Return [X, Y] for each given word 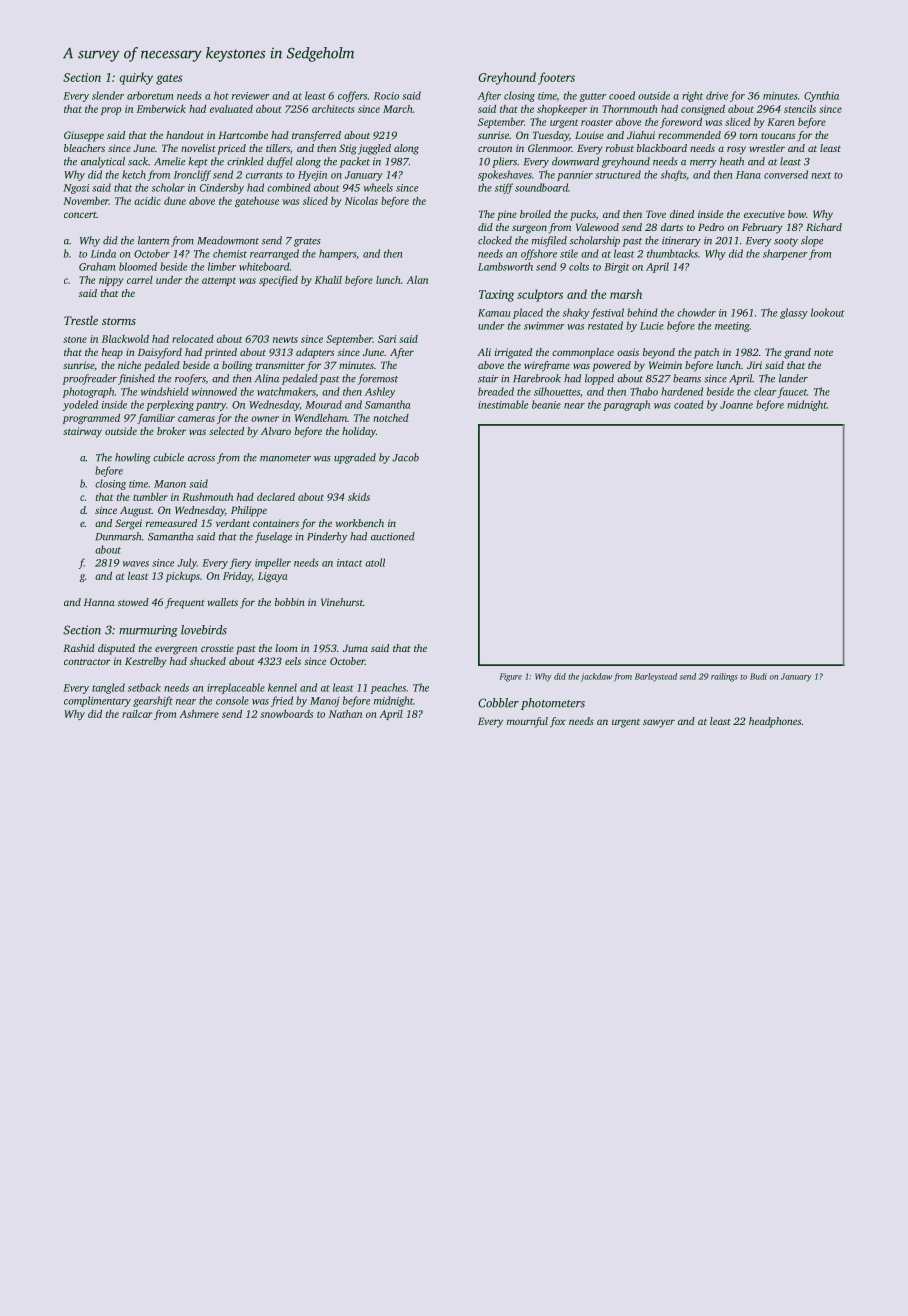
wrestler [767, 148]
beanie [546, 404]
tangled [108, 688]
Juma [355, 648]
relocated [193, 339]
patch [706, 353]
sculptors [540, 295]
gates [169, 79]
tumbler [150, 497]
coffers [352, 96]
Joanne [736, 405]
